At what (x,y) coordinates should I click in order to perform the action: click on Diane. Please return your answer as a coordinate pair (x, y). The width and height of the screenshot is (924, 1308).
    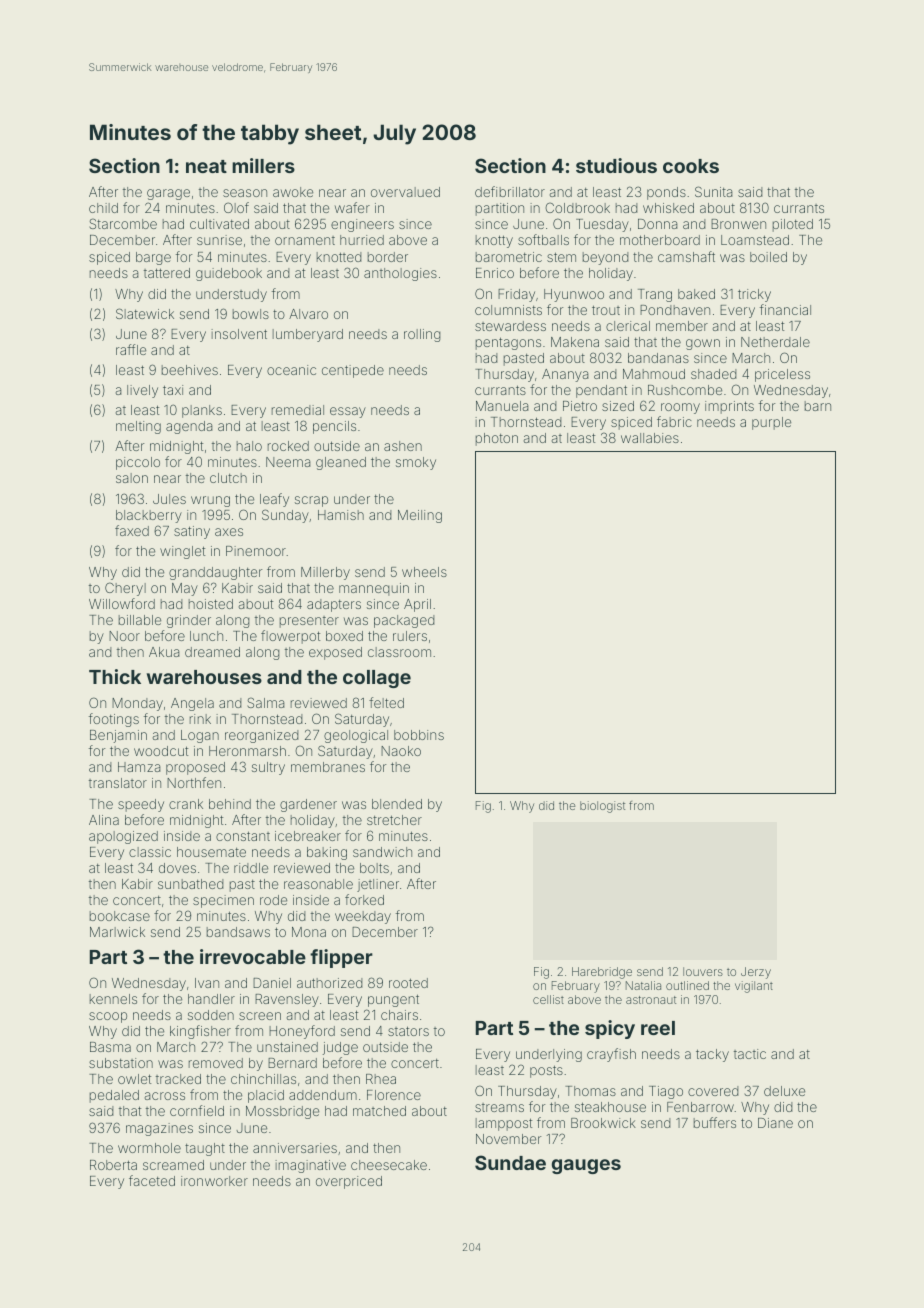
    Looking at the image, I should click on (775, 1123).
